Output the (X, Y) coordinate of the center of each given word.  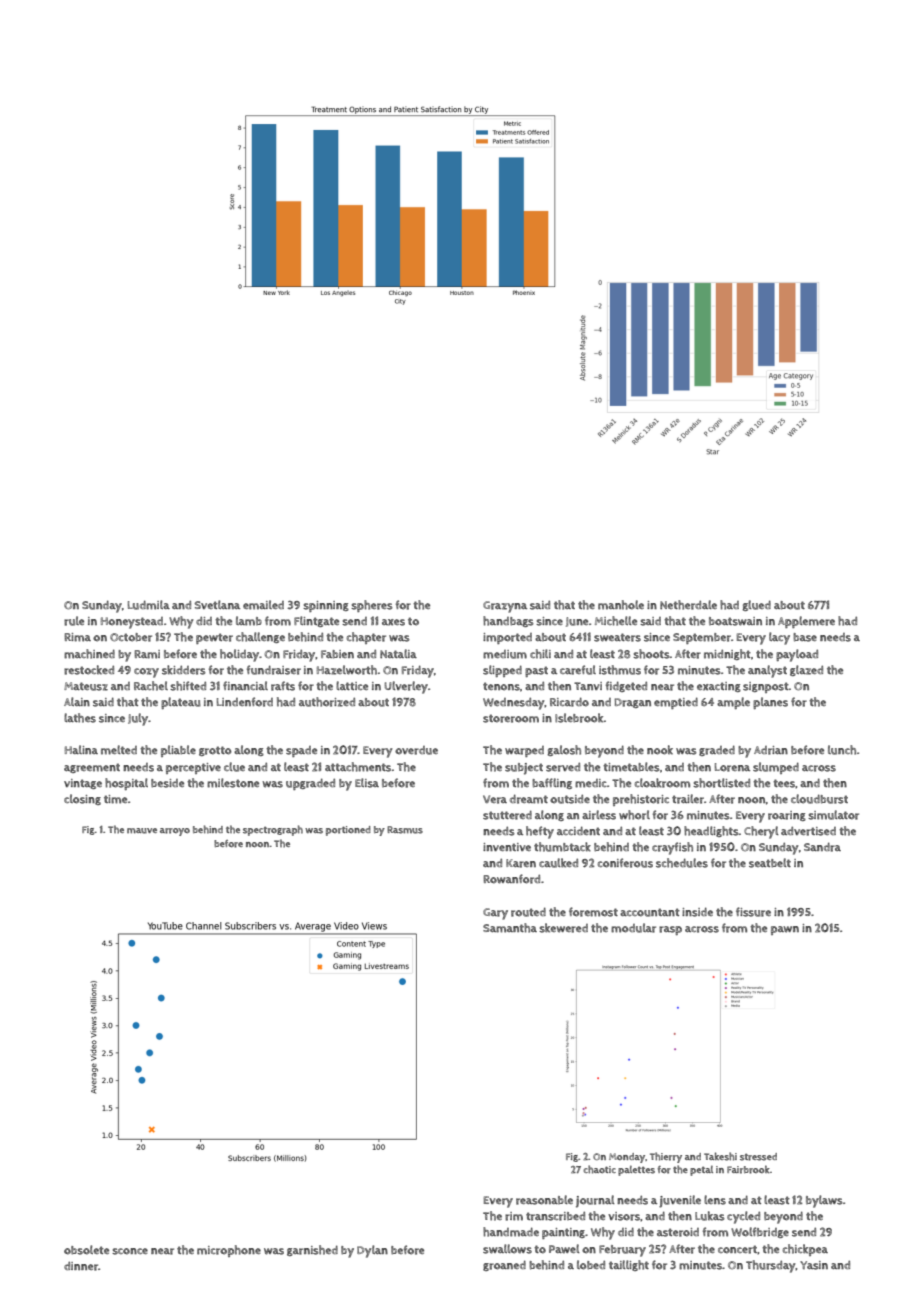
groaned (504, 1265)
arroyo (175, 832)
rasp (670, 930)
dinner (81, 1266)
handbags (508, 621)
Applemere (806, 622)
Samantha (510, 928)
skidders (184, 670)
